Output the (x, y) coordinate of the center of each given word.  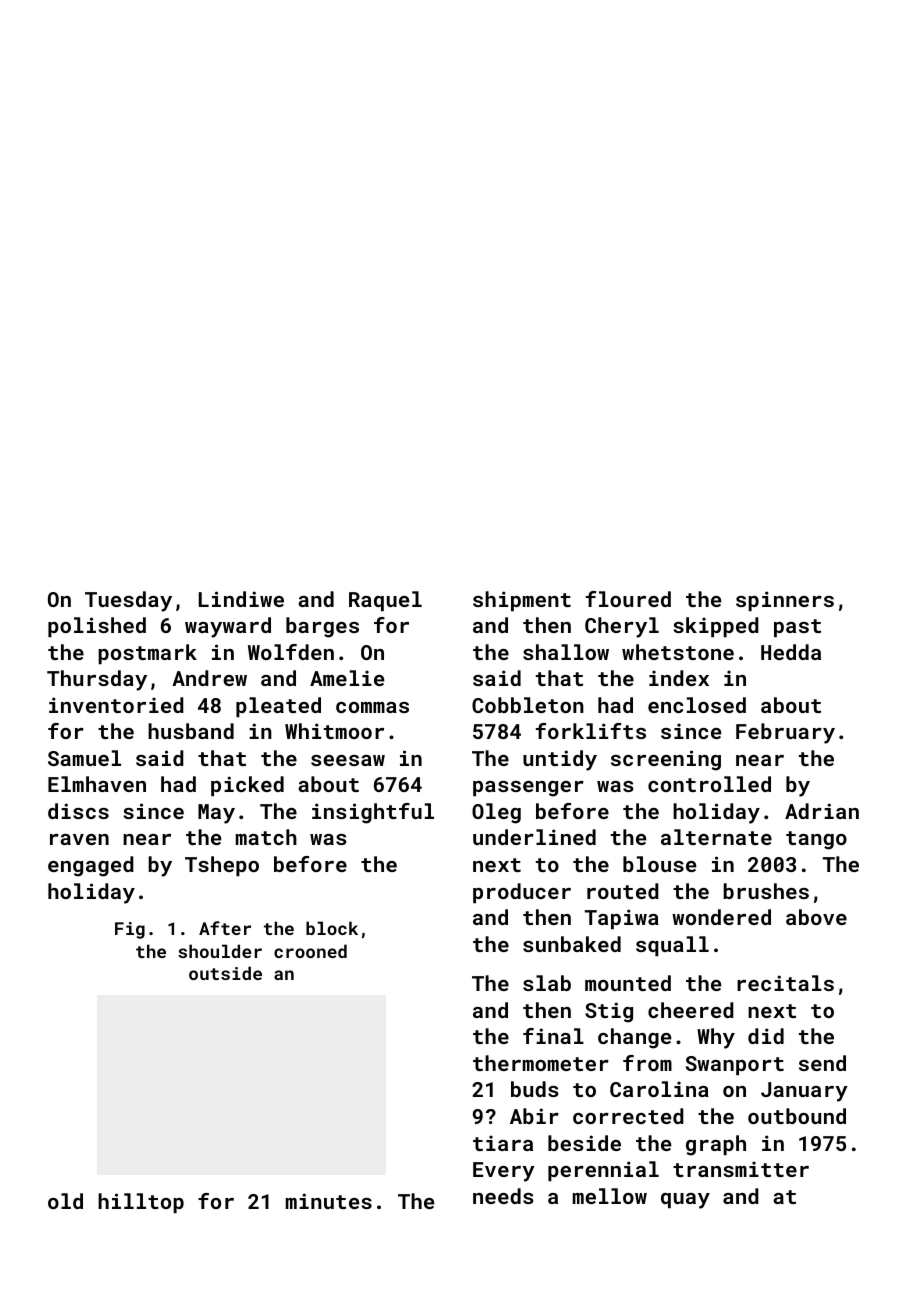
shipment (522, 601)
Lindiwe (241, 599)
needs (503, 1196)
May (216, 814)
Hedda (791, 652)
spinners (785, 601)
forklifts (591, 731)
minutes (329, 1201)
